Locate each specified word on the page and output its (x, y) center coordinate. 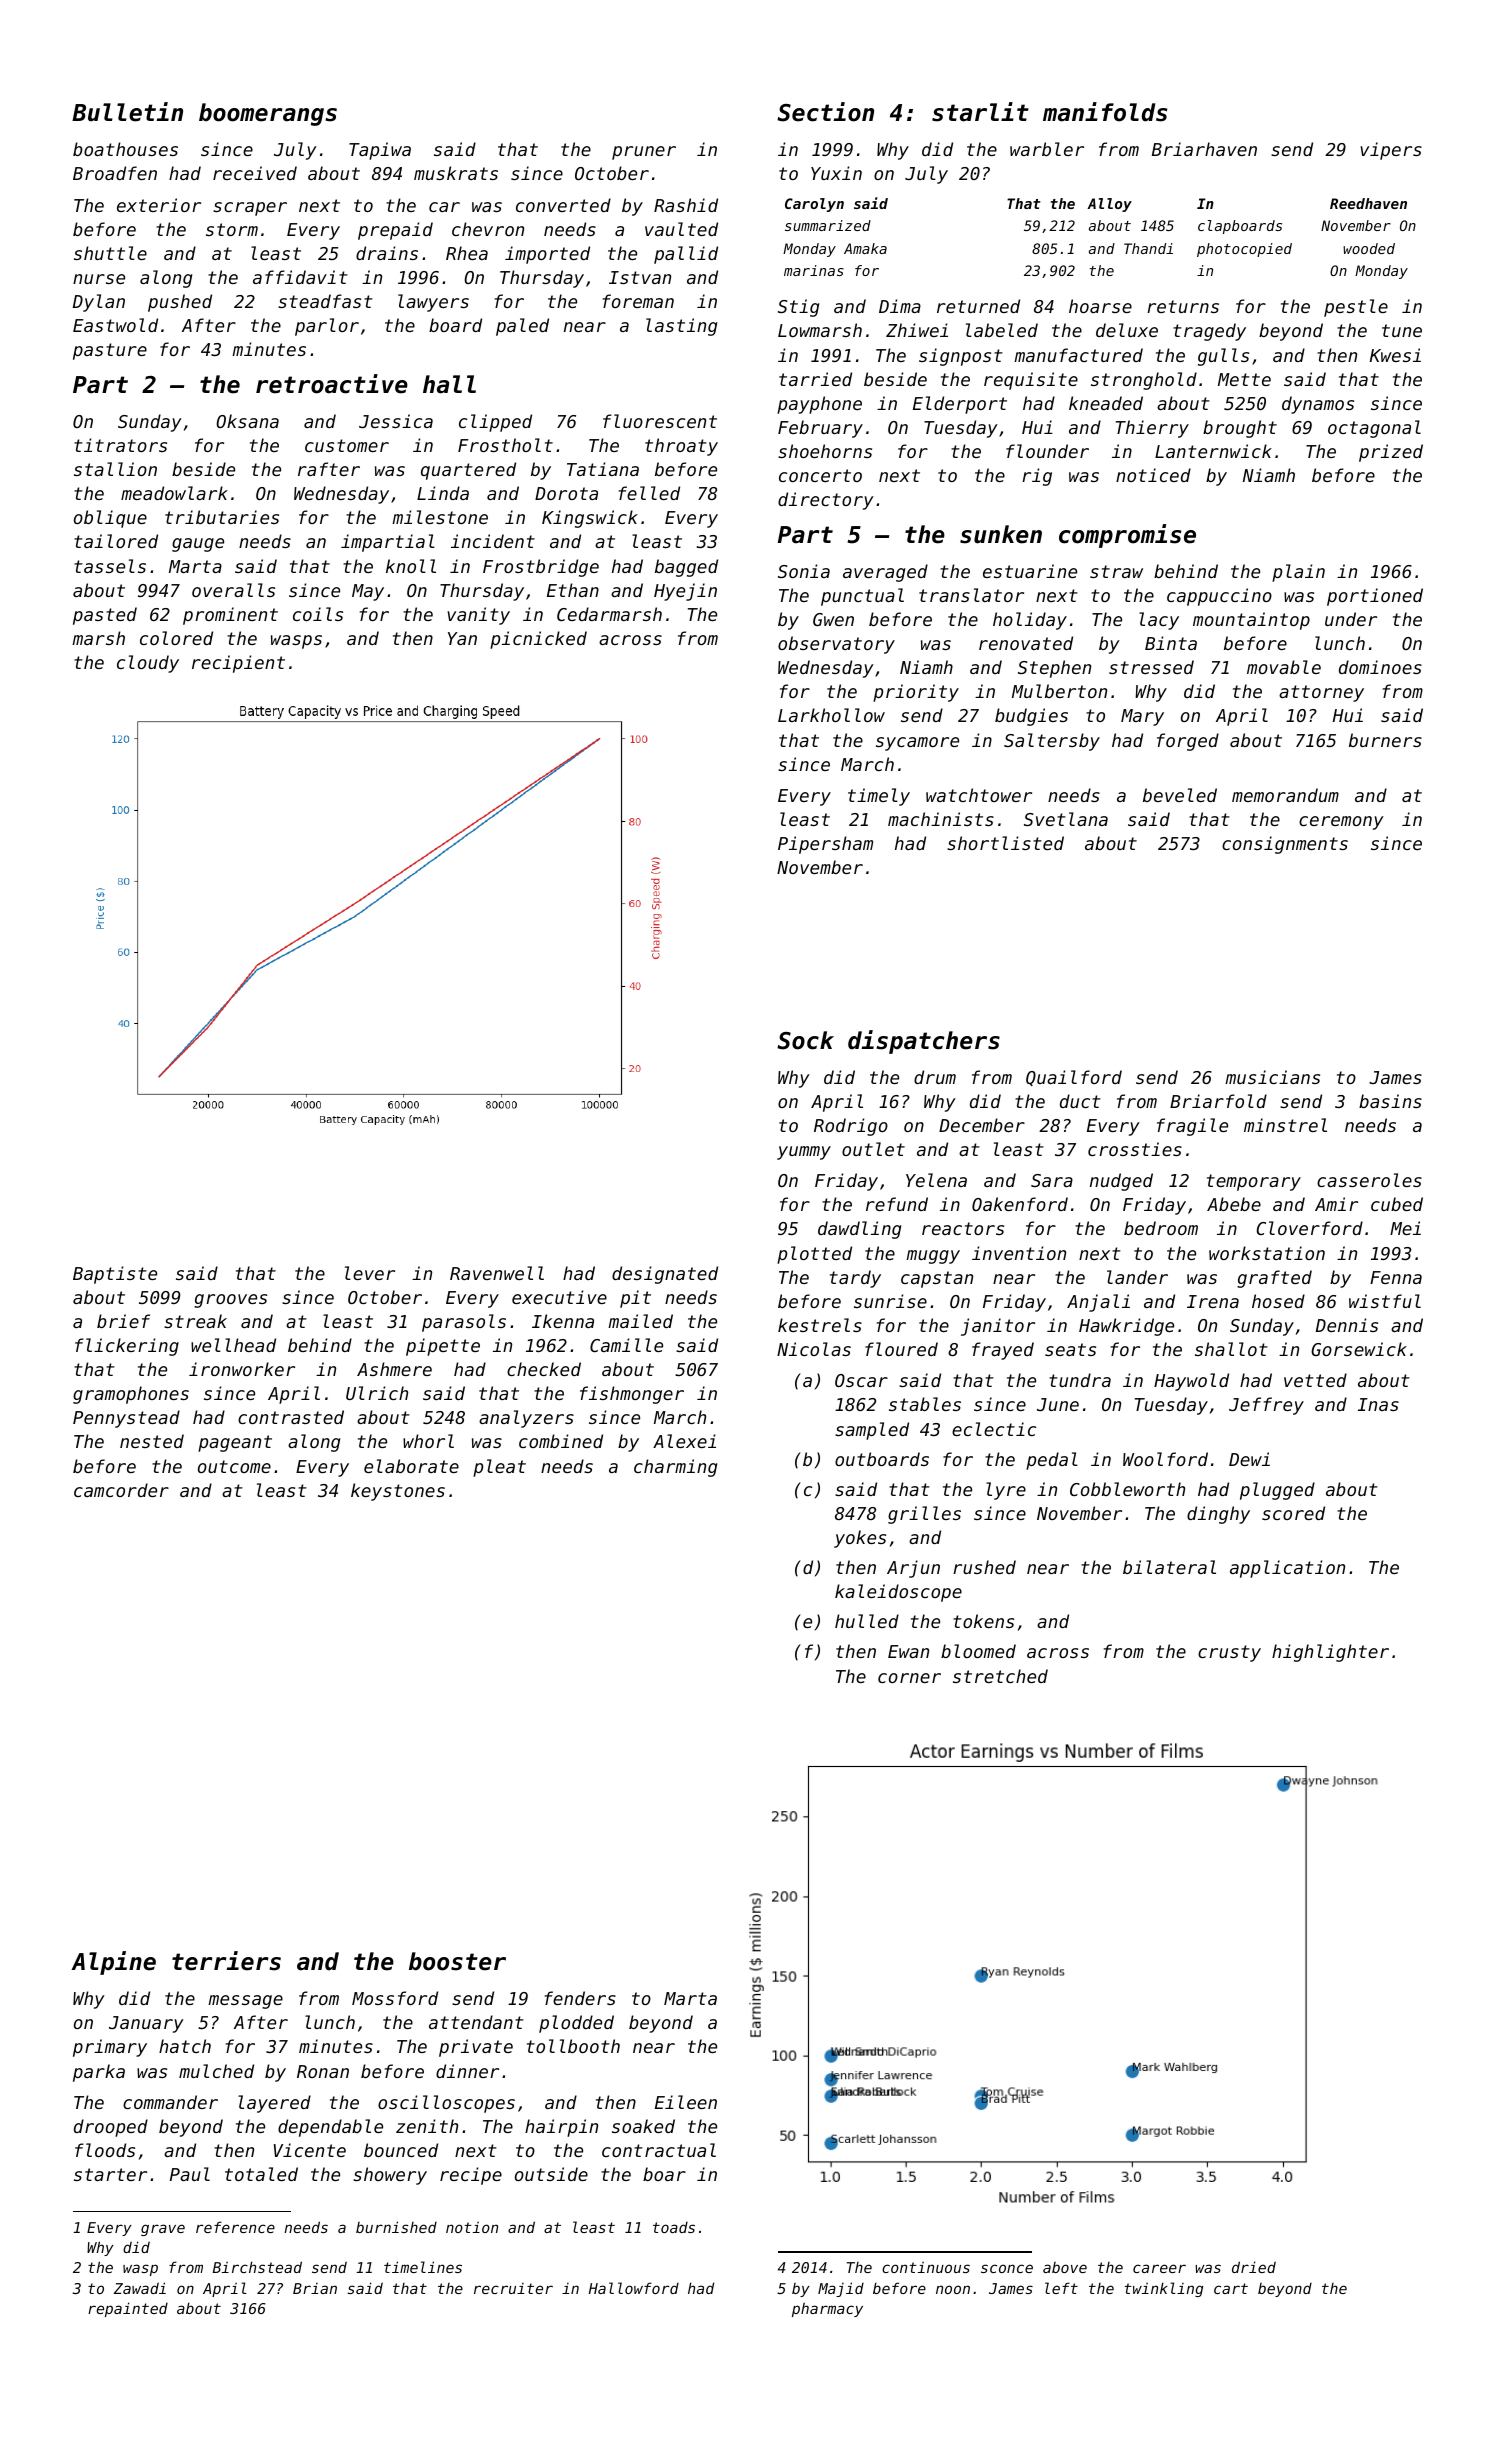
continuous (926, 2267)
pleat (499, 1468)
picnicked (538, 640)
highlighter (1330, 1653)
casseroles (1369, 1180)
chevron (488, 229)
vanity (478, 616)
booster (457, 1961)
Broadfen (115, 173)
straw (1116, 571)
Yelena (936, 1180)
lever (370, 1273)
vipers (1391, 151)
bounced (401, 2150)
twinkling (1164, 2289)
